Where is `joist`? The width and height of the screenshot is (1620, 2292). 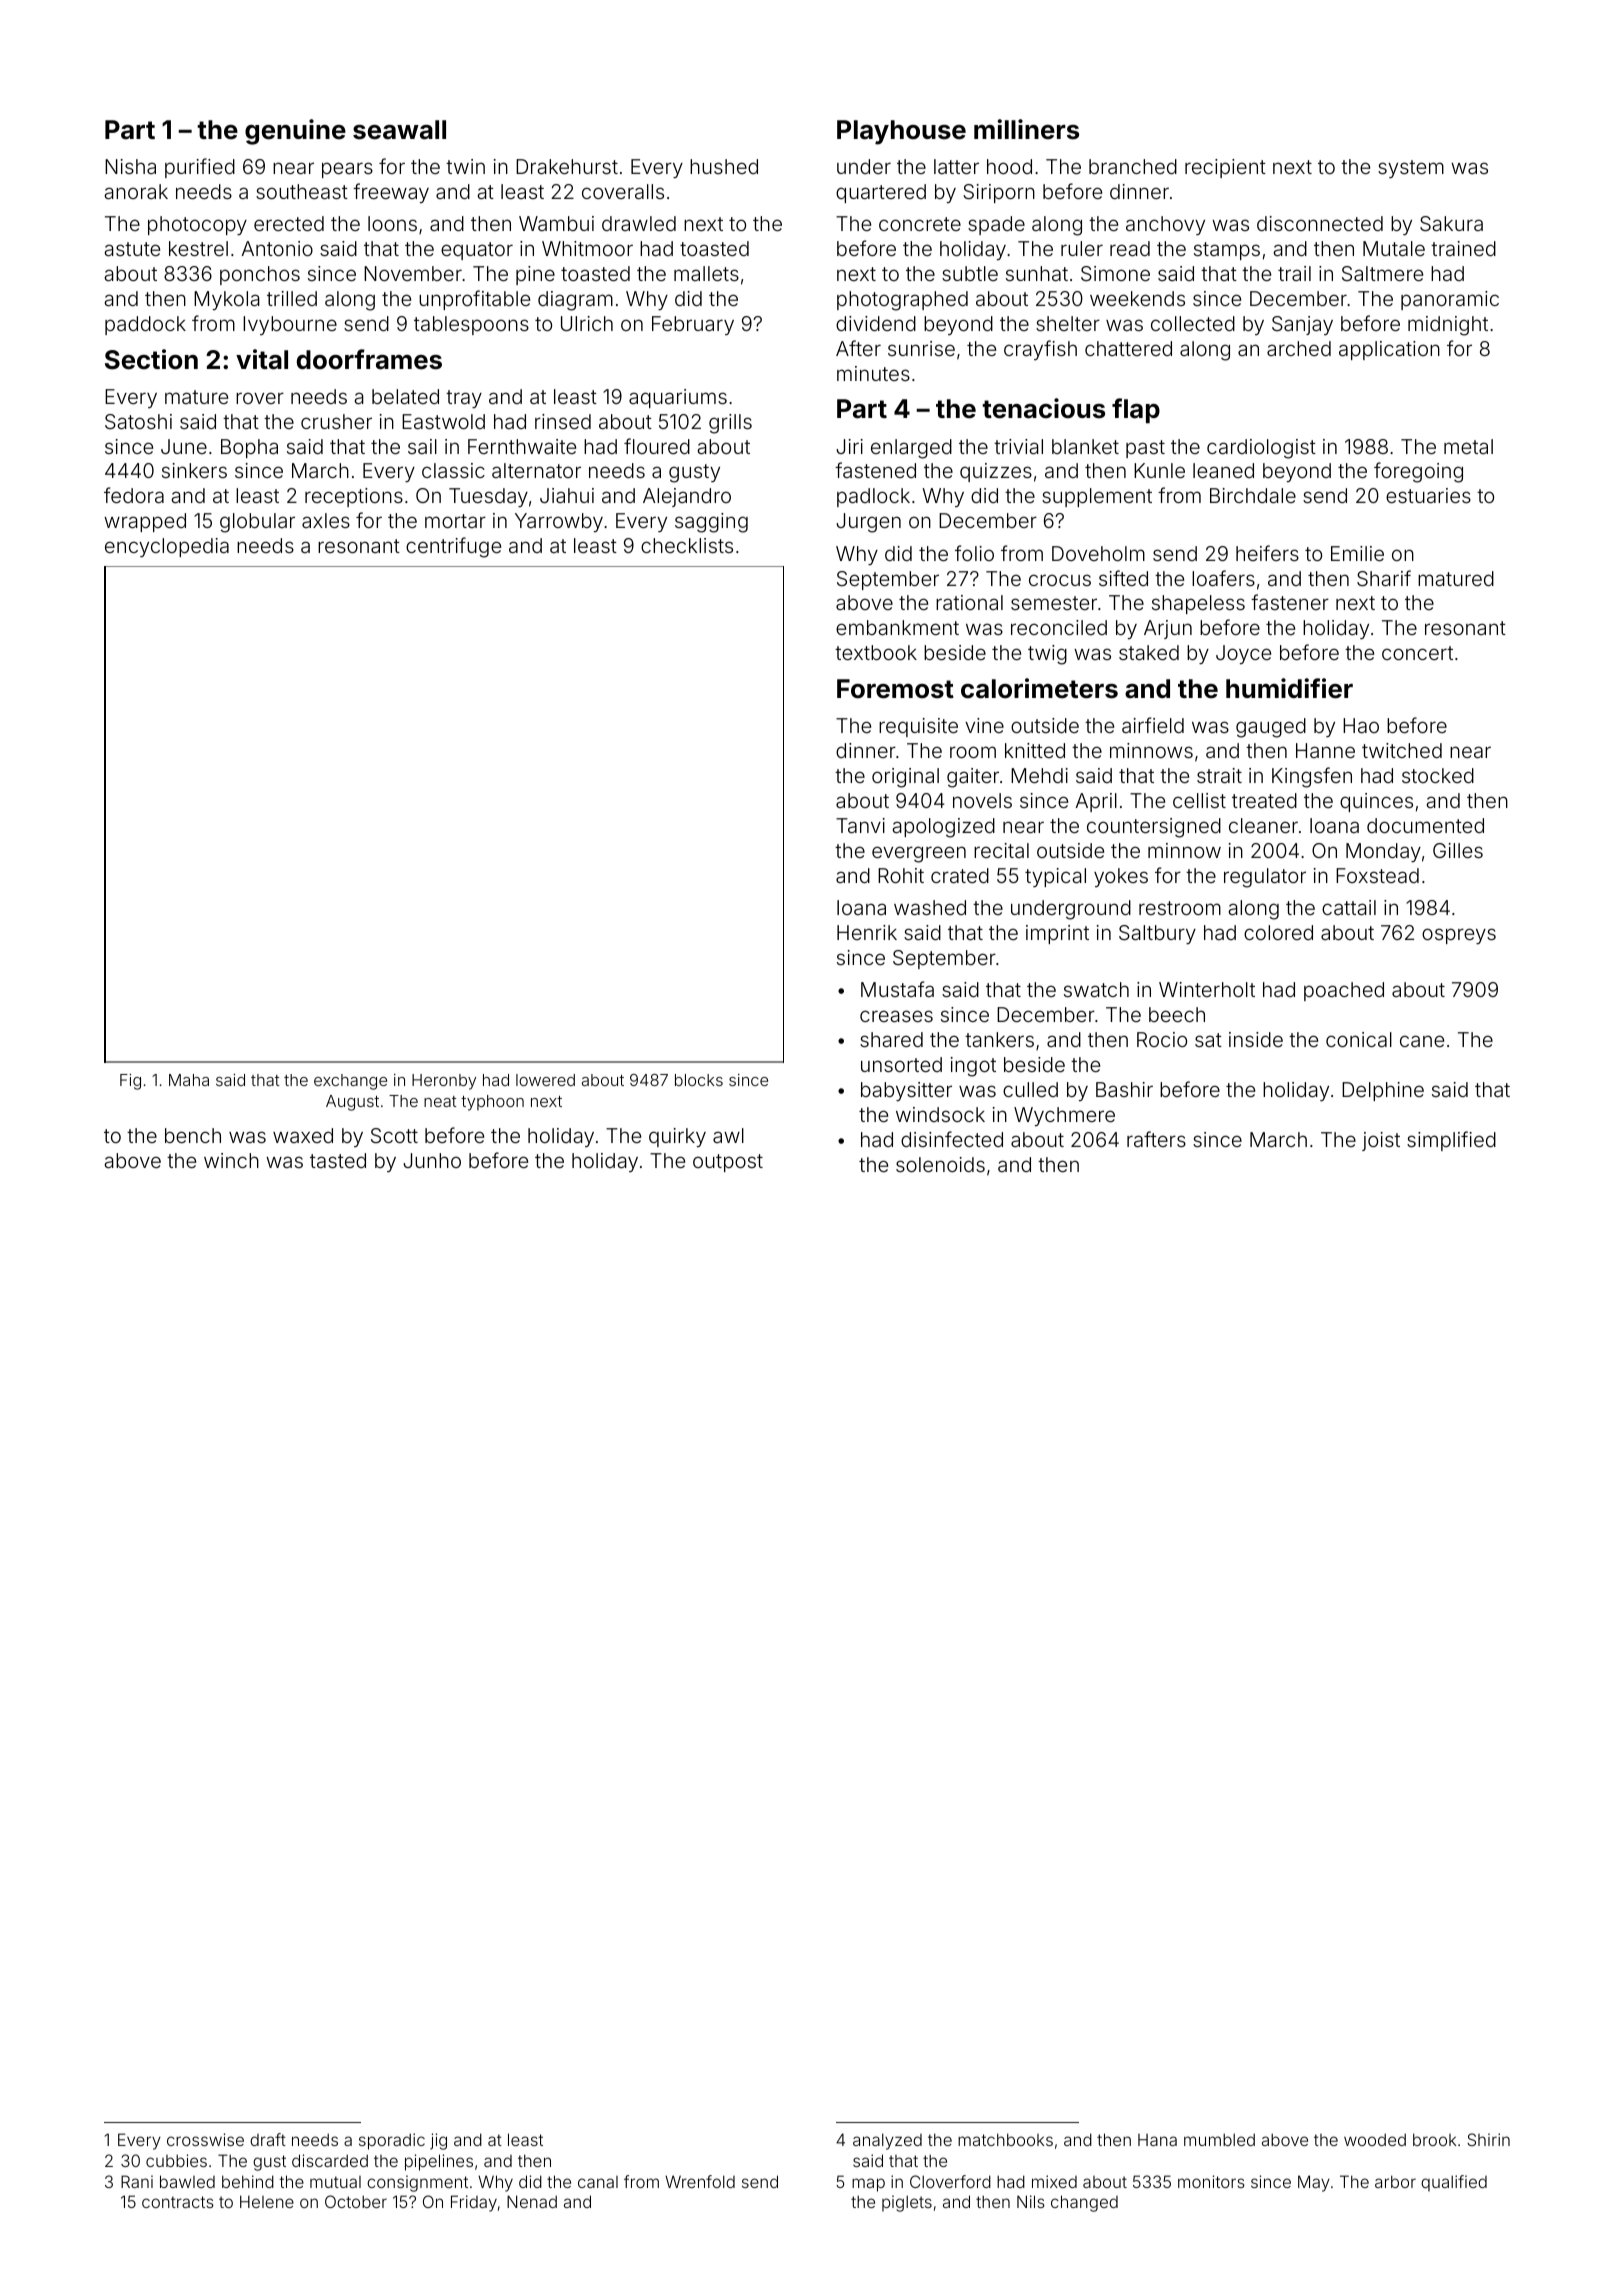 joist is located at coordinates (1381, 1141).
